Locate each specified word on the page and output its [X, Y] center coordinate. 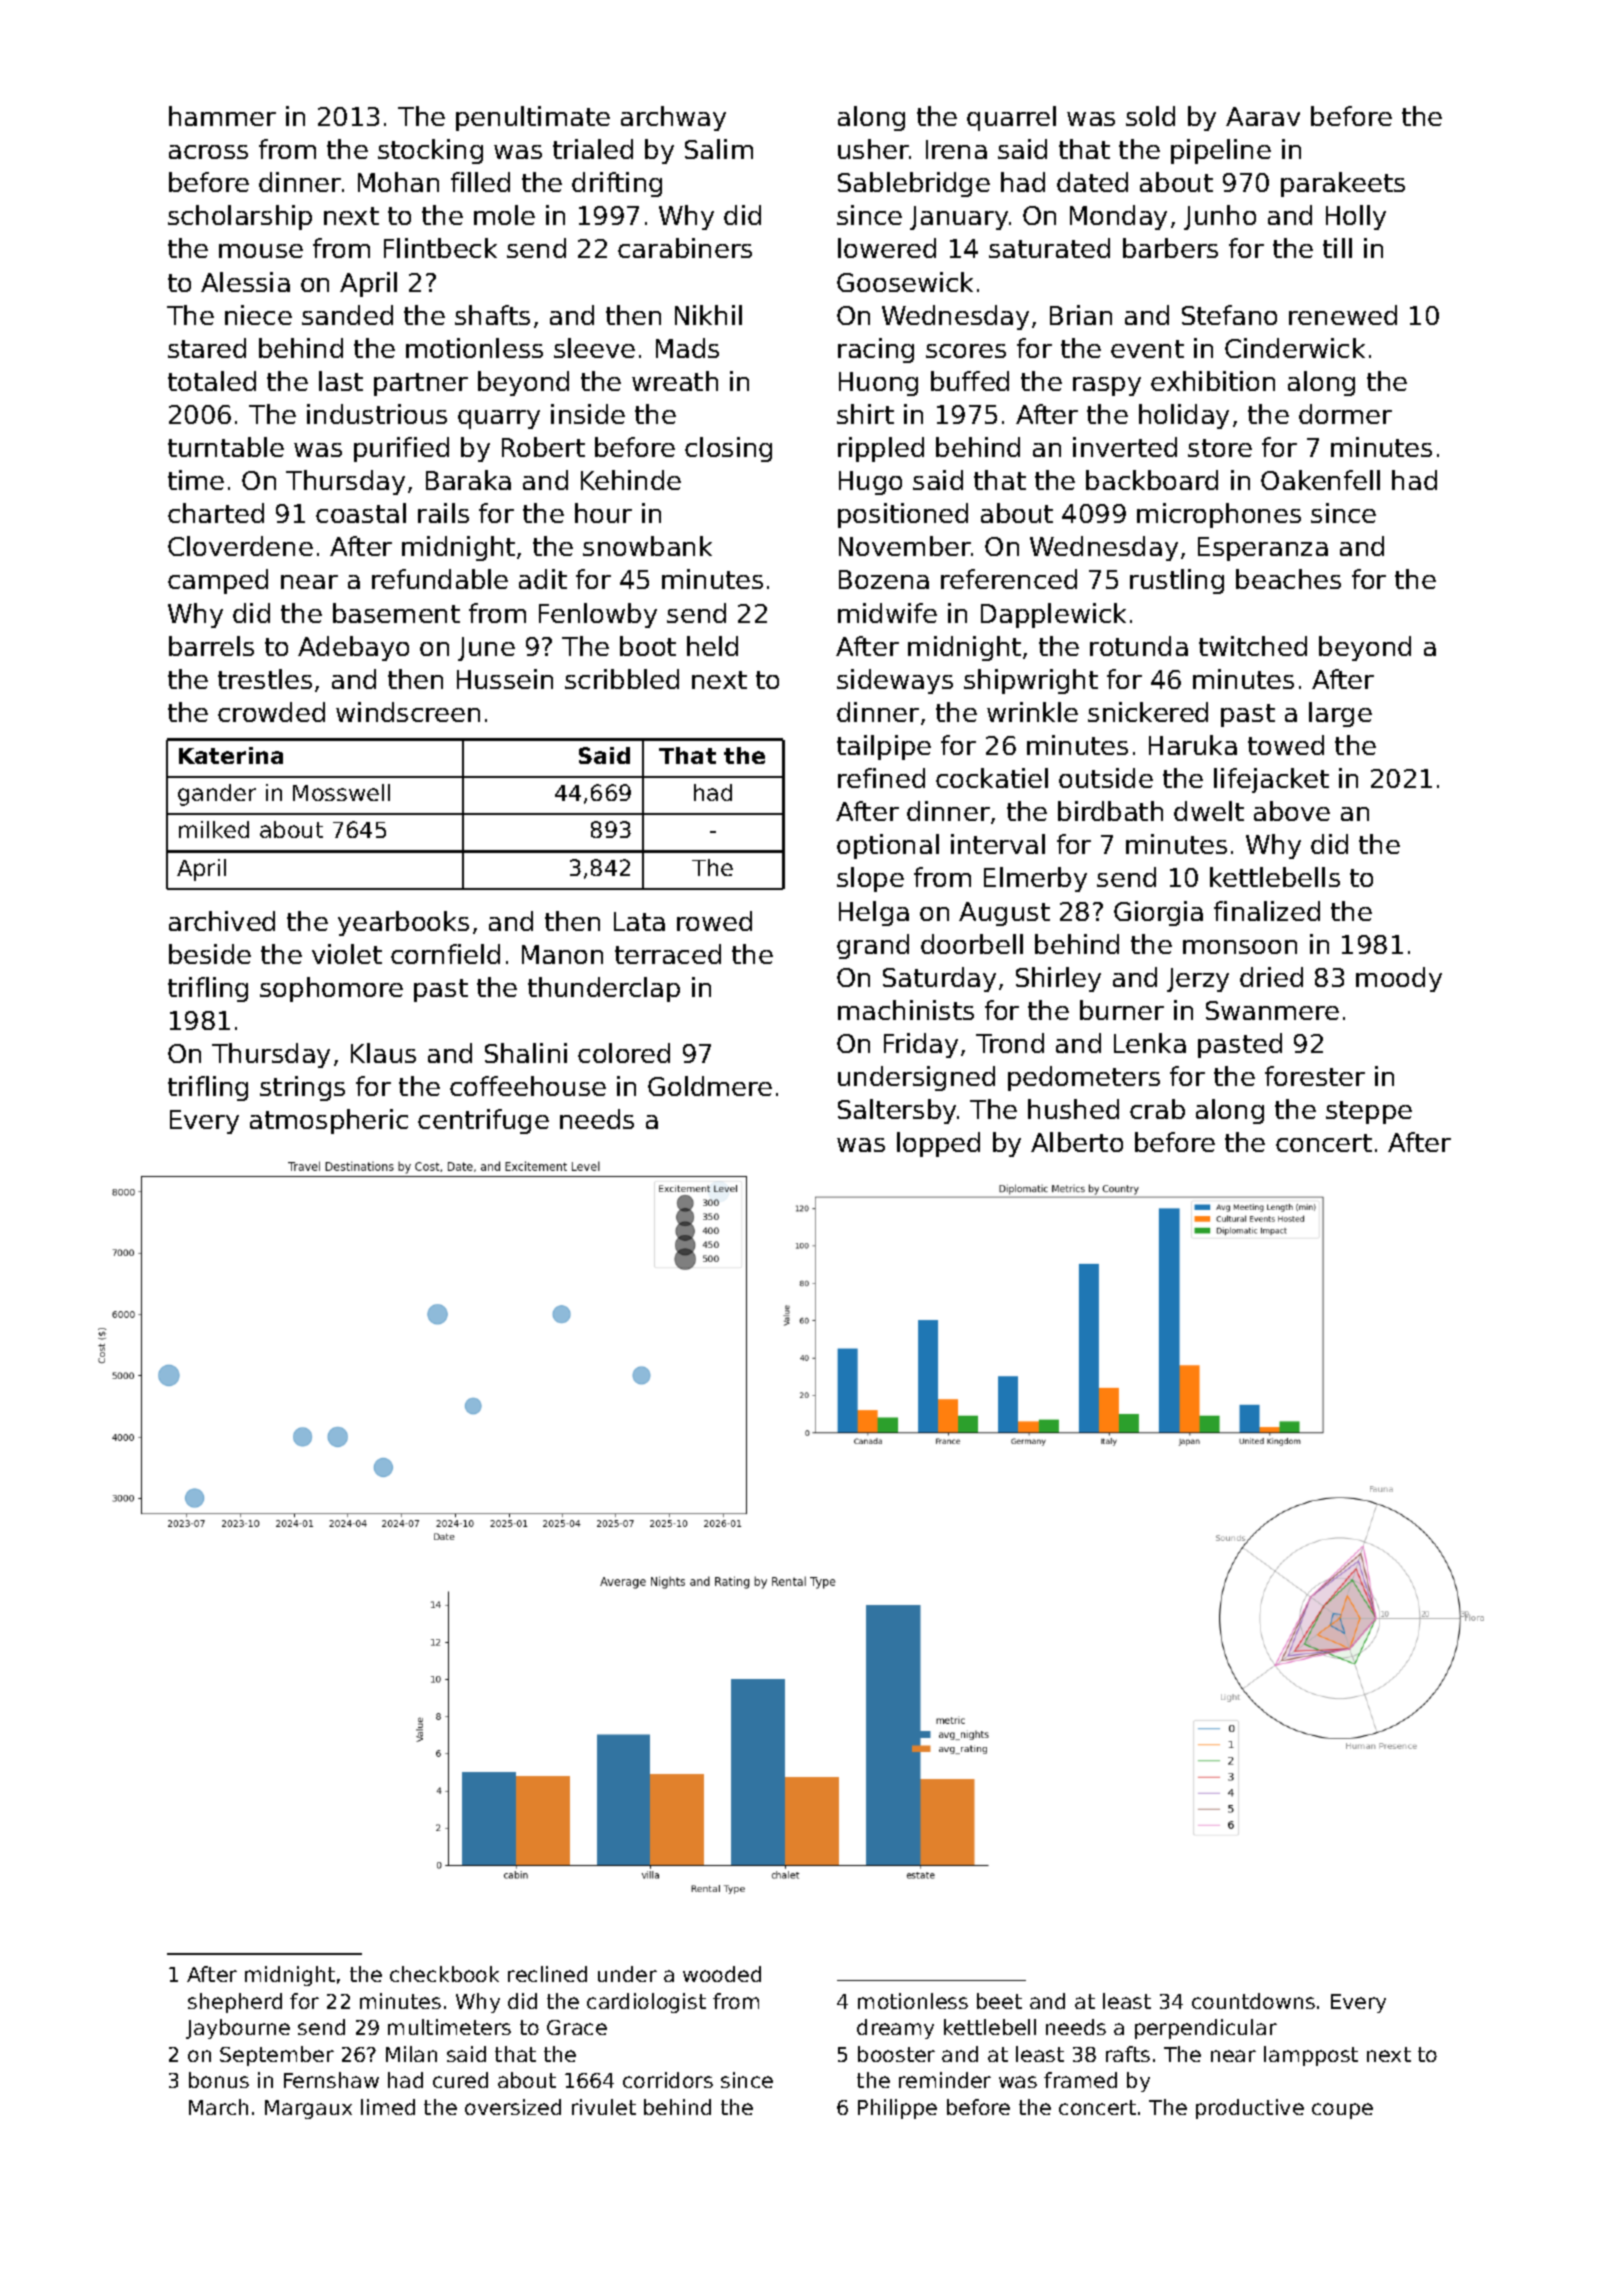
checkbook [444, 1974]
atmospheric [329, 1121]
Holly [1356, 217]
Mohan [398, 182]
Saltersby [897, 1111]
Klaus [383, 1053]
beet [999, 2001]
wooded [722, 1974]
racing [876, 350]
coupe [1342, 2111]
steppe [1369, 1112]
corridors [668, 2080]
